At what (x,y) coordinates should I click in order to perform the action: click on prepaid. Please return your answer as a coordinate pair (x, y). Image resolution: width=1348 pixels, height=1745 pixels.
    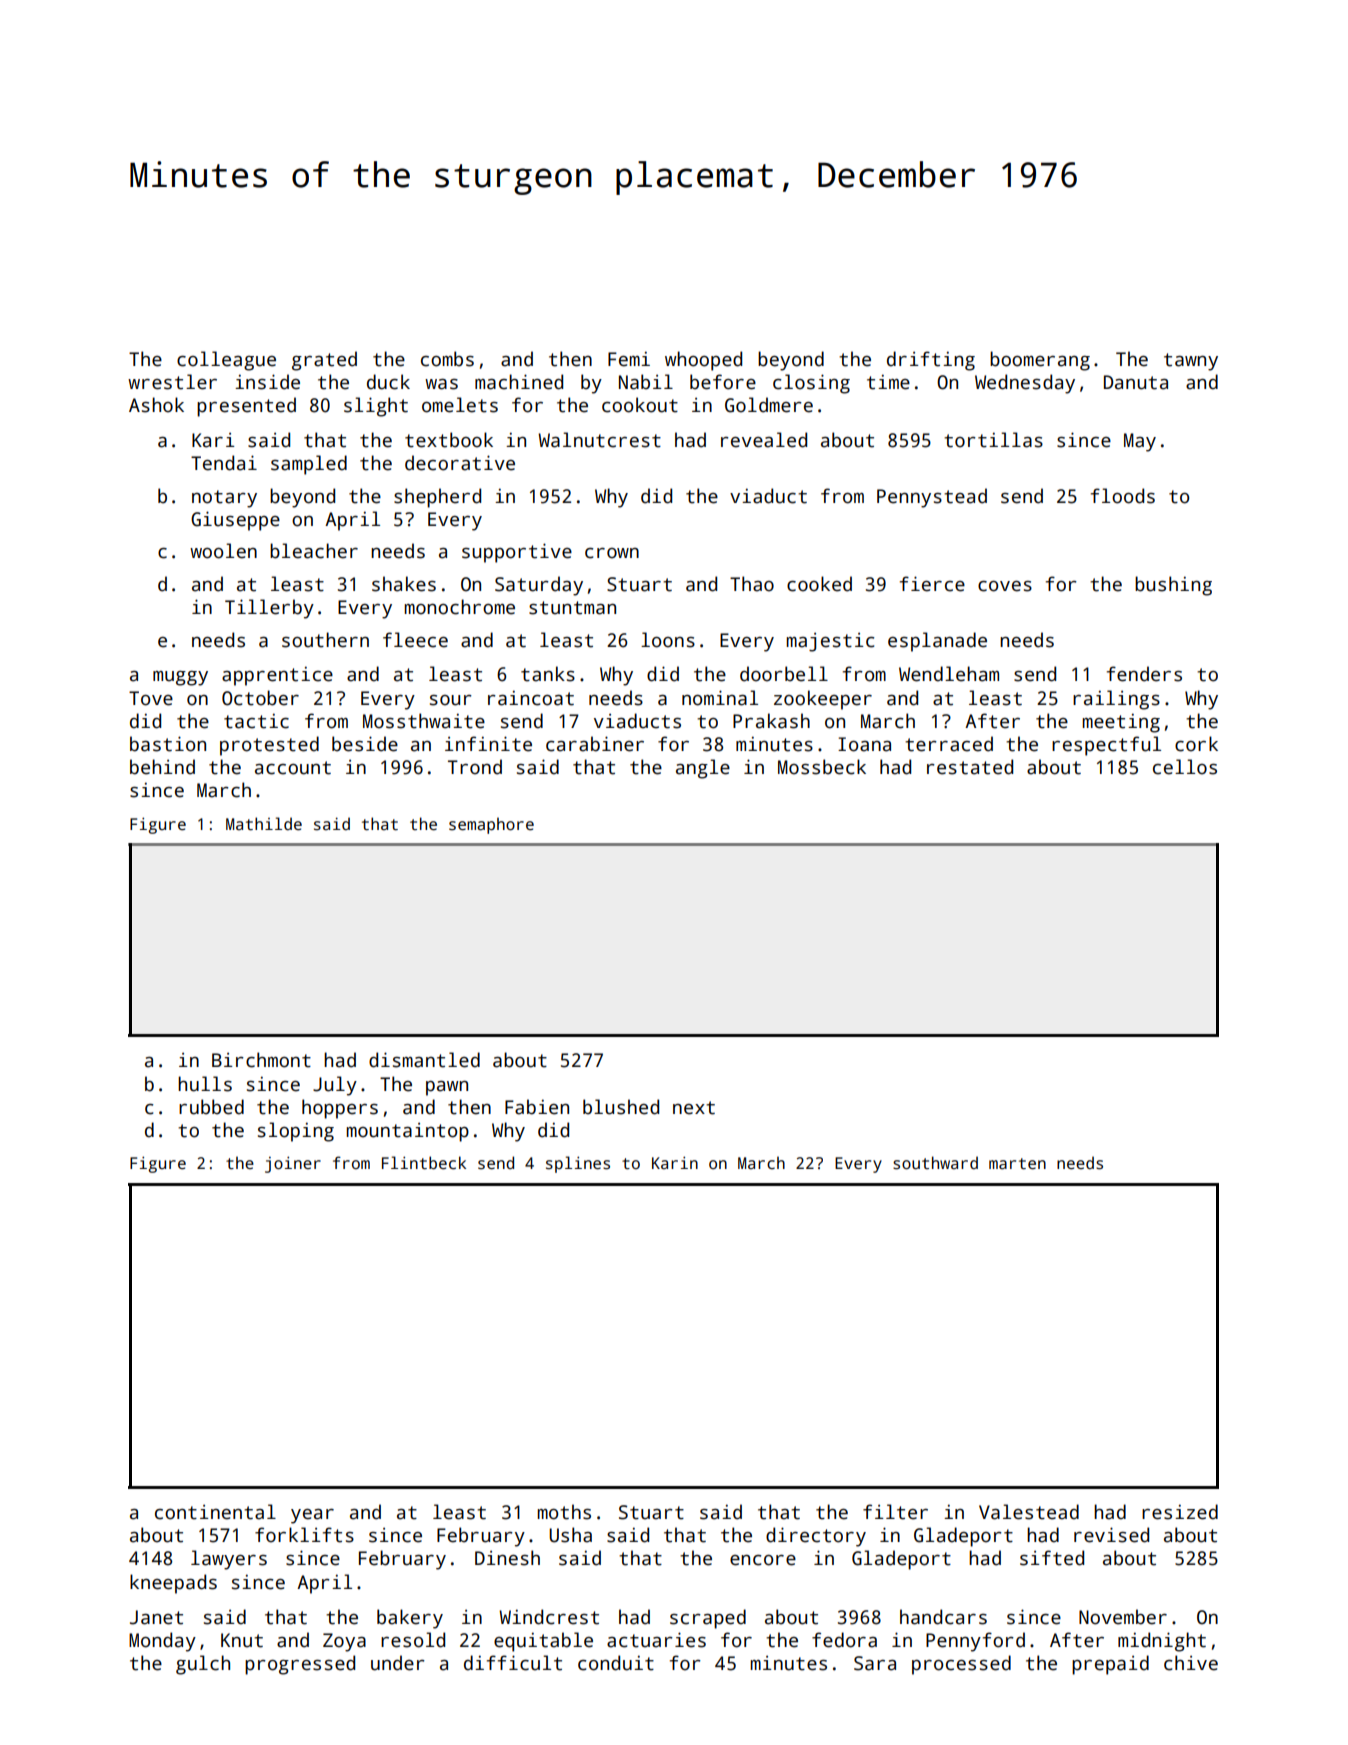
    Looking at the image, I should click on (1110, 1665).
